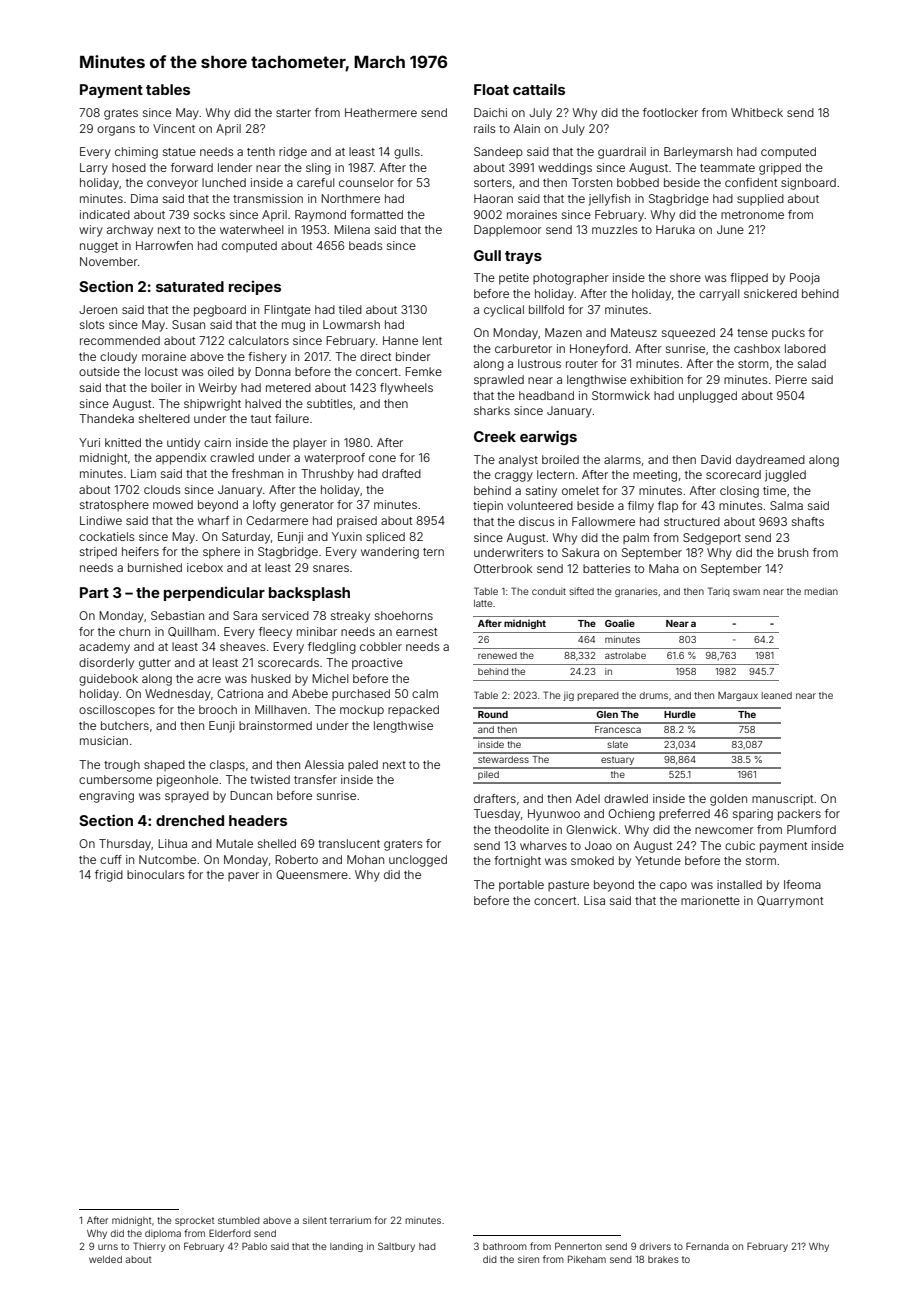 Image resolution: width=924 pixels, height=1308 pixels. What do you see at coordinates (259, 340) in the screenshot?
I see `calculators` at bounding box center [259, 340].
